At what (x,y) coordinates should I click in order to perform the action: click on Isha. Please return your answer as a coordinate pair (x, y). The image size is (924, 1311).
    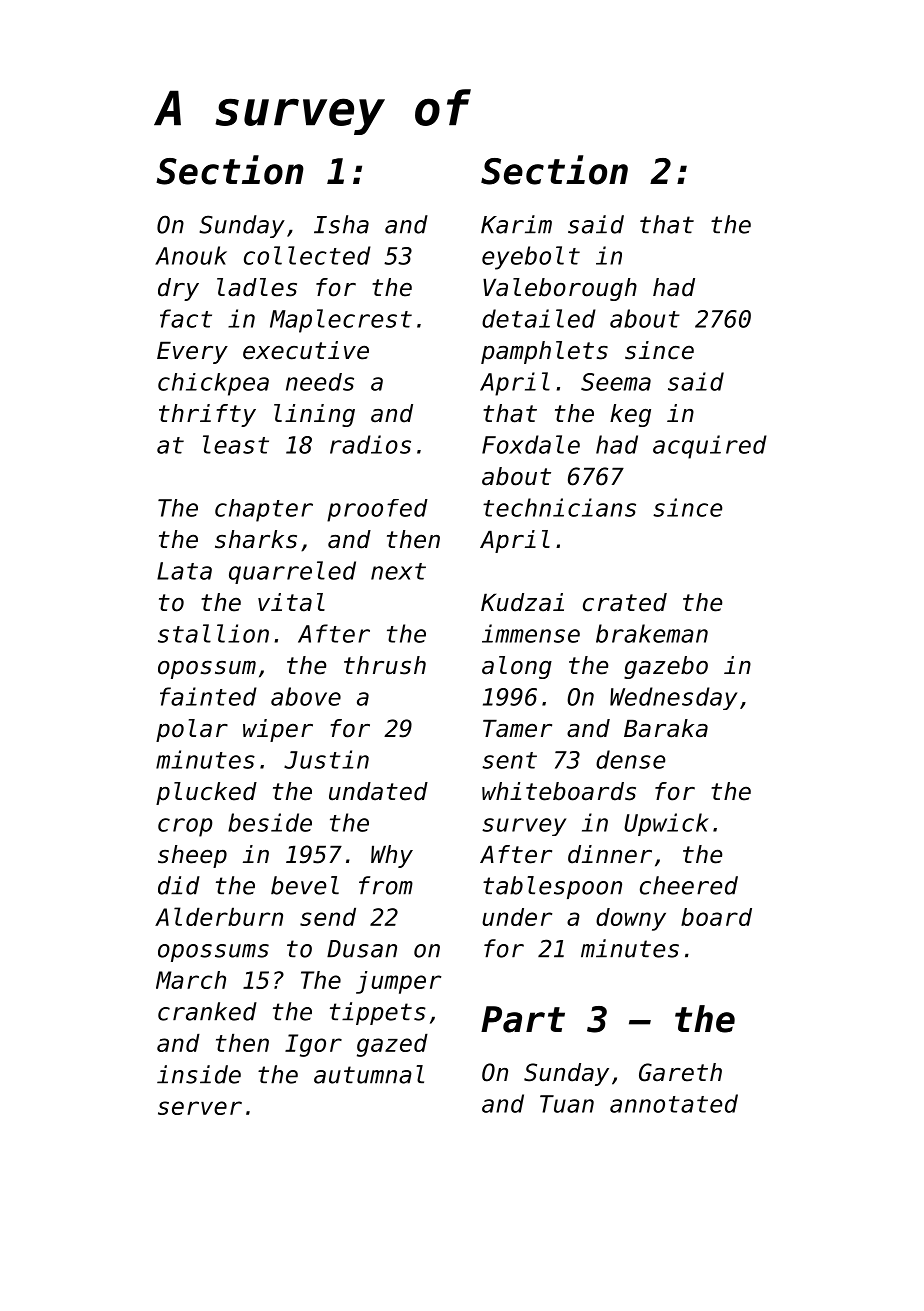
    Looking at the image, I should click on (341, 224).
